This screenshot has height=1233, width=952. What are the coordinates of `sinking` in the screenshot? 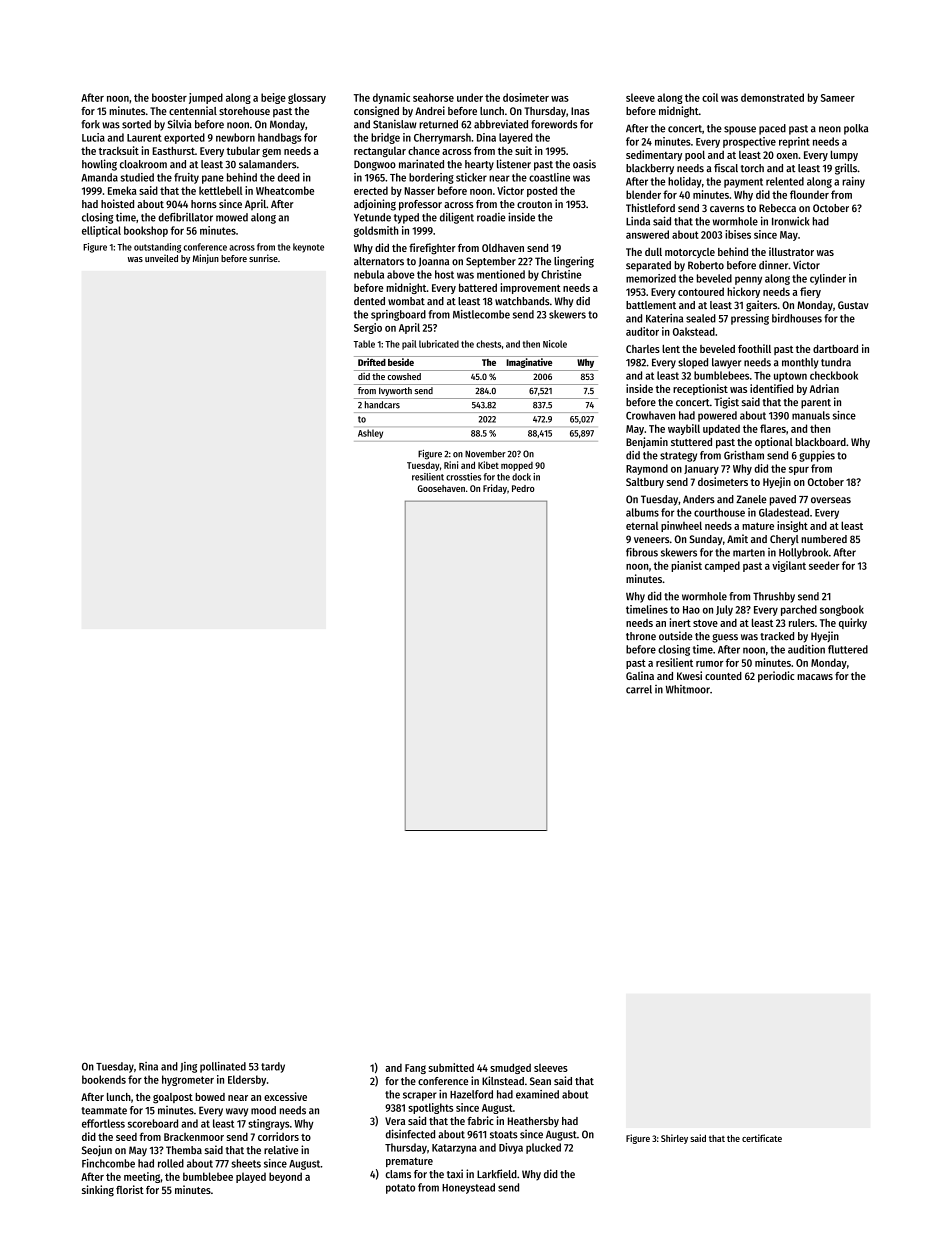 It's located at (98, 1191).
